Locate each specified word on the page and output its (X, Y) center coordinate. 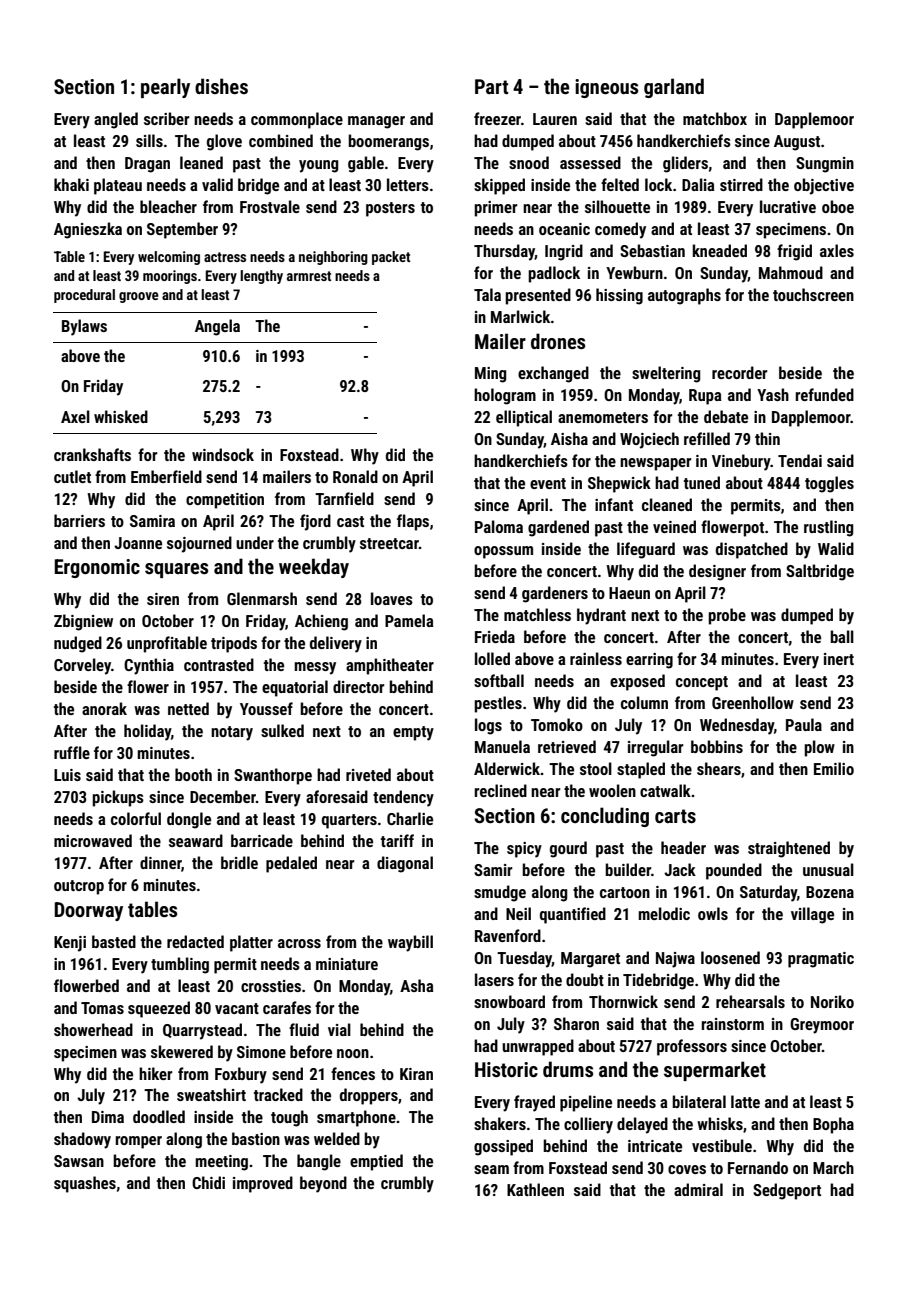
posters (390, 209)
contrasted (219, 664)
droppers (369, 1096)
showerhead (93, 1029)
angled (116, 120)
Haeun (629, 593)
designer (717, 572)
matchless (537, 614)
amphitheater (390, 666)
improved (263, 1184)
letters (408, 184)
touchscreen (813, 294)
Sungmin (825, 165)
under (255, 542)
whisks (720, 1123)
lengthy (261, 277)
